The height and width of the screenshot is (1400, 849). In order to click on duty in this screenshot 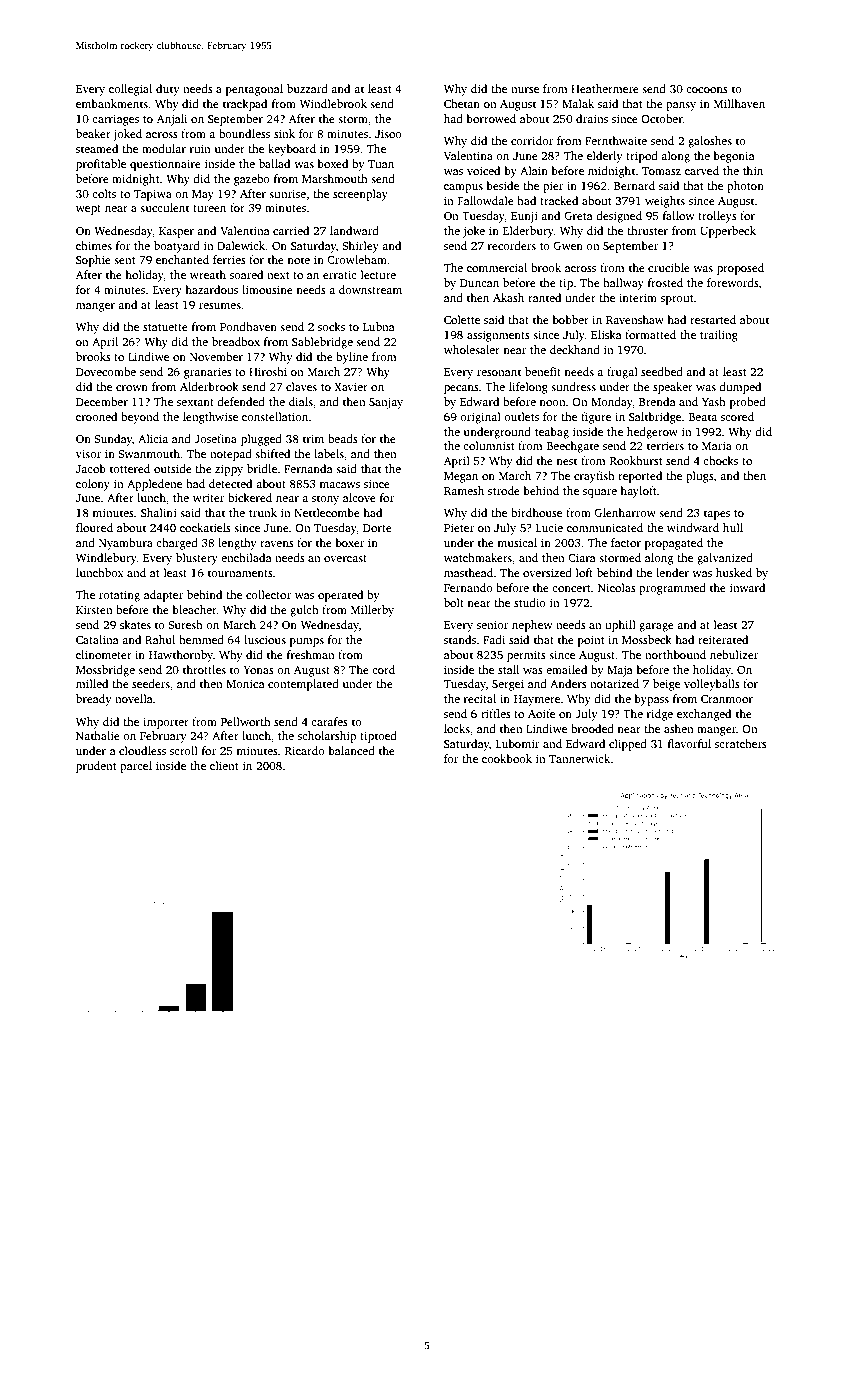, I will do `click(168, 90)`.
